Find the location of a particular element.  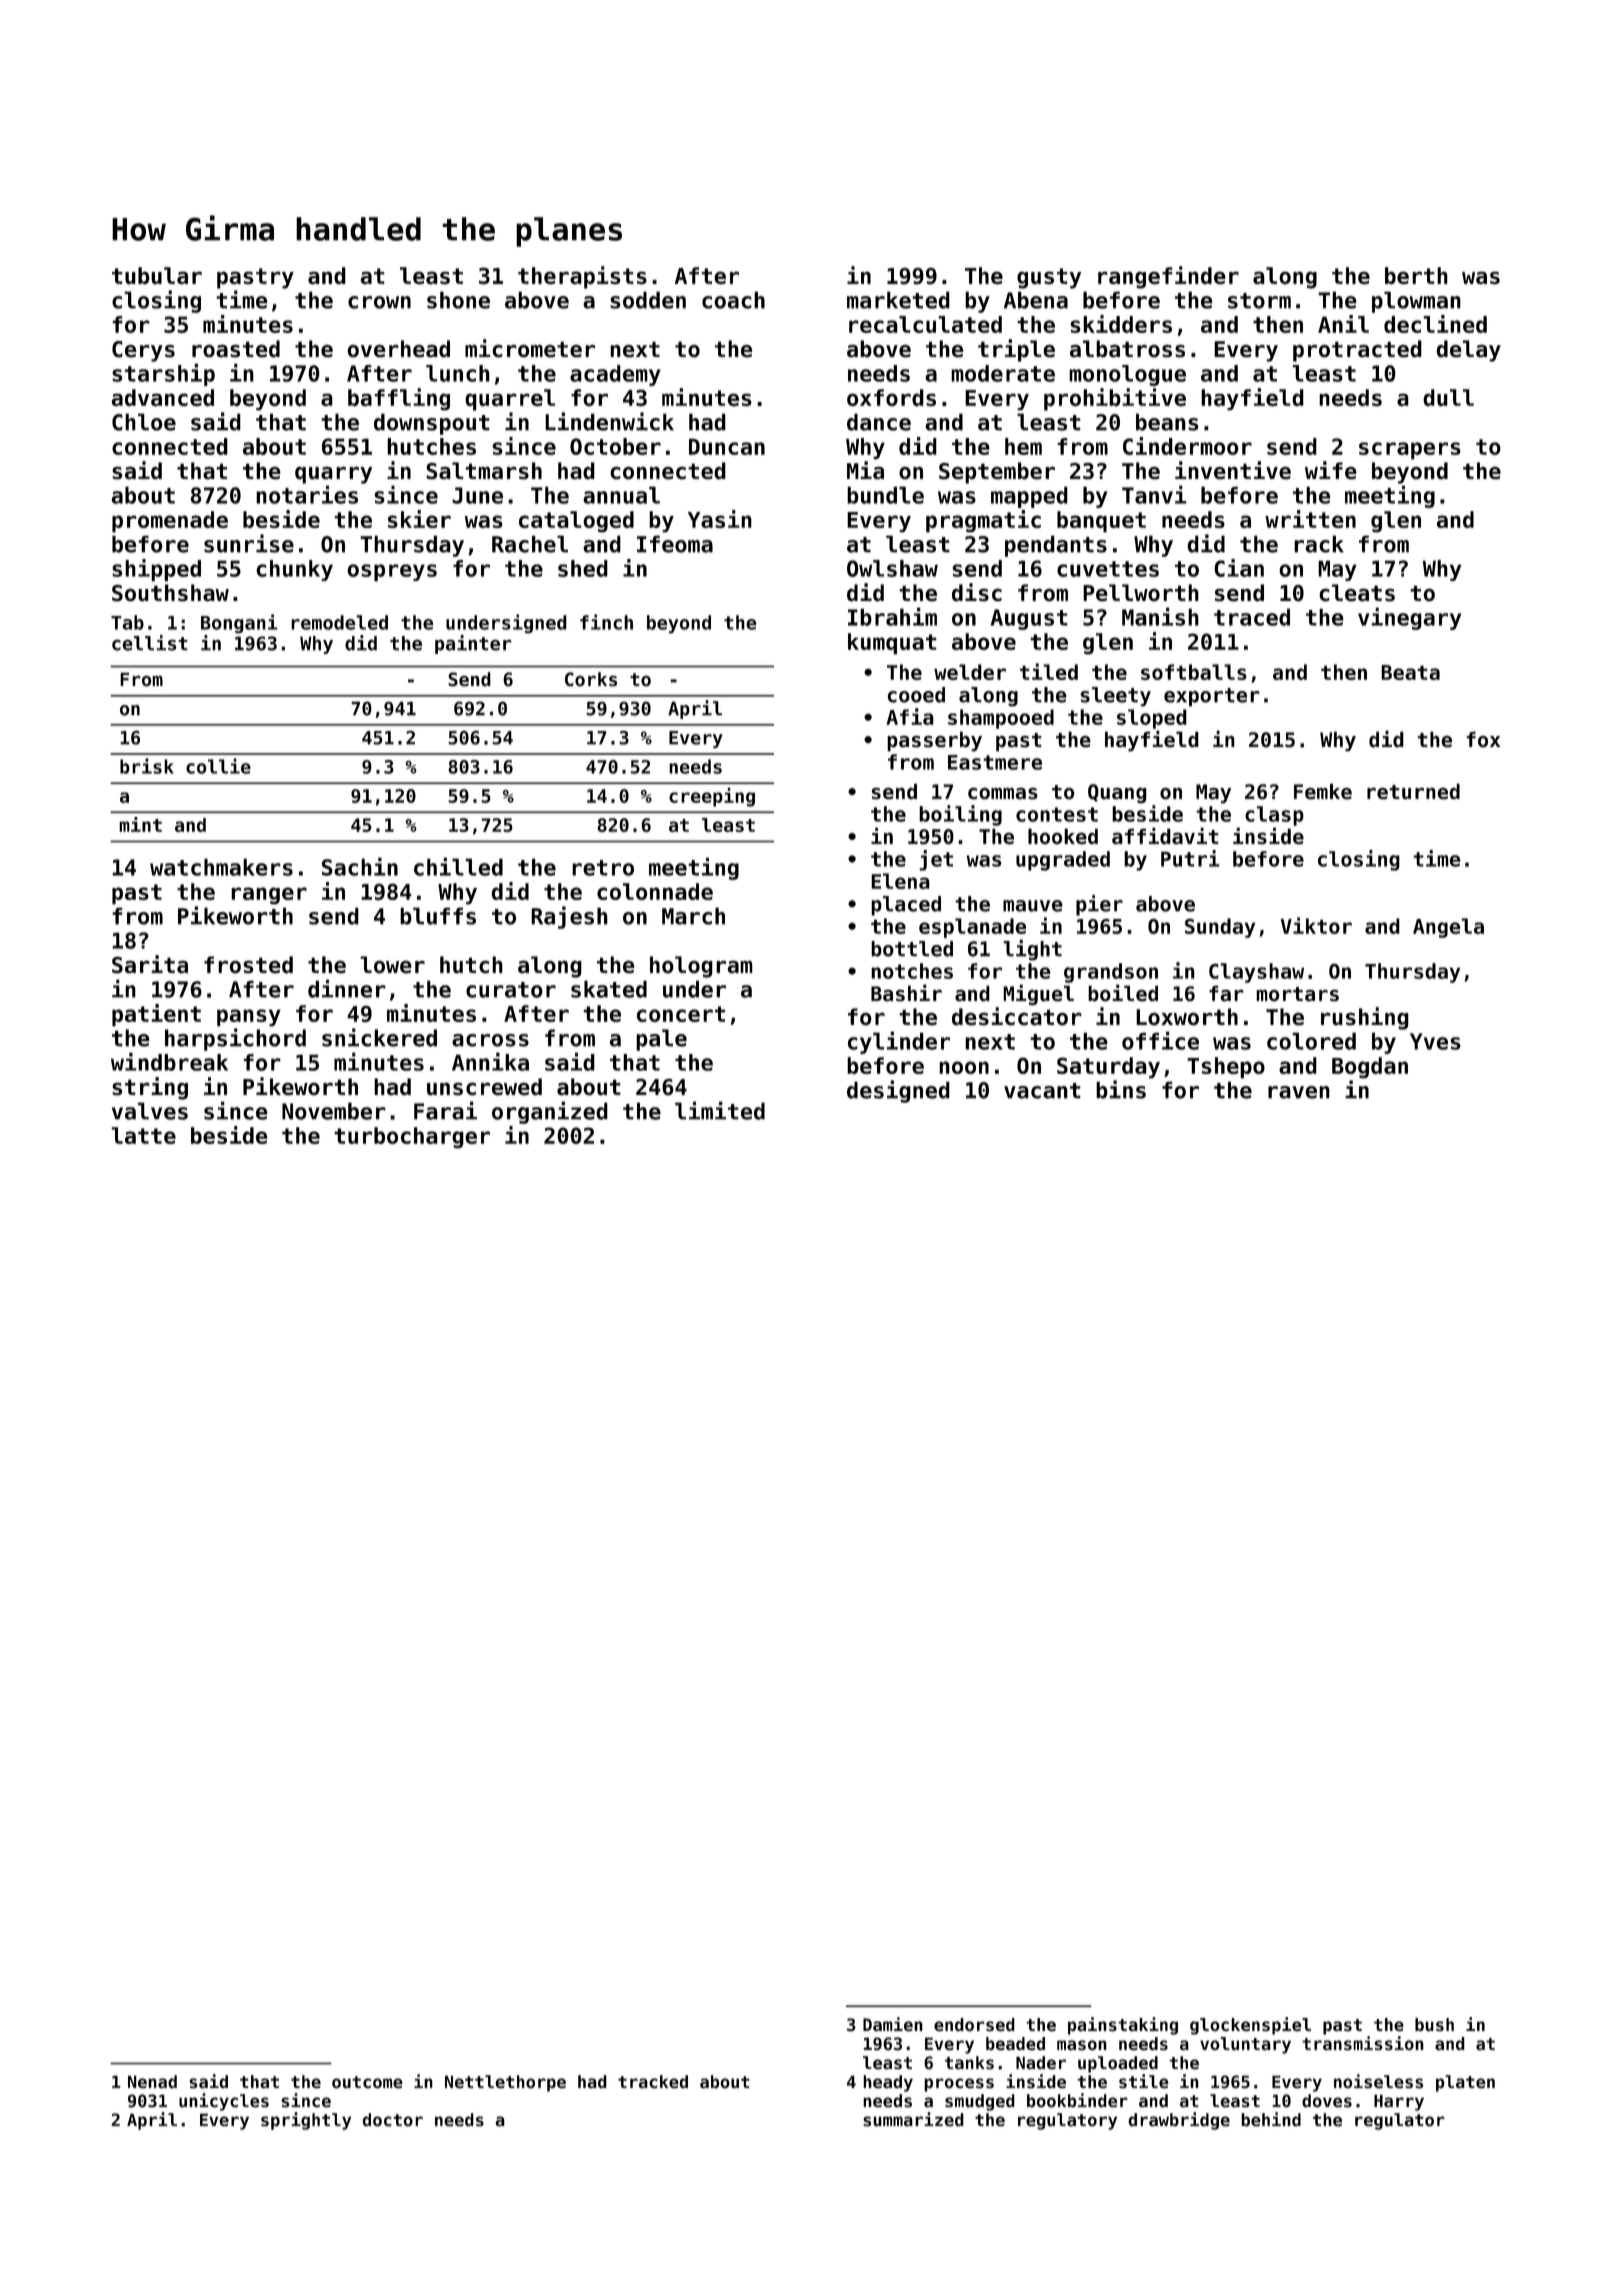

snickered is located at coordinates (379, 1037).
